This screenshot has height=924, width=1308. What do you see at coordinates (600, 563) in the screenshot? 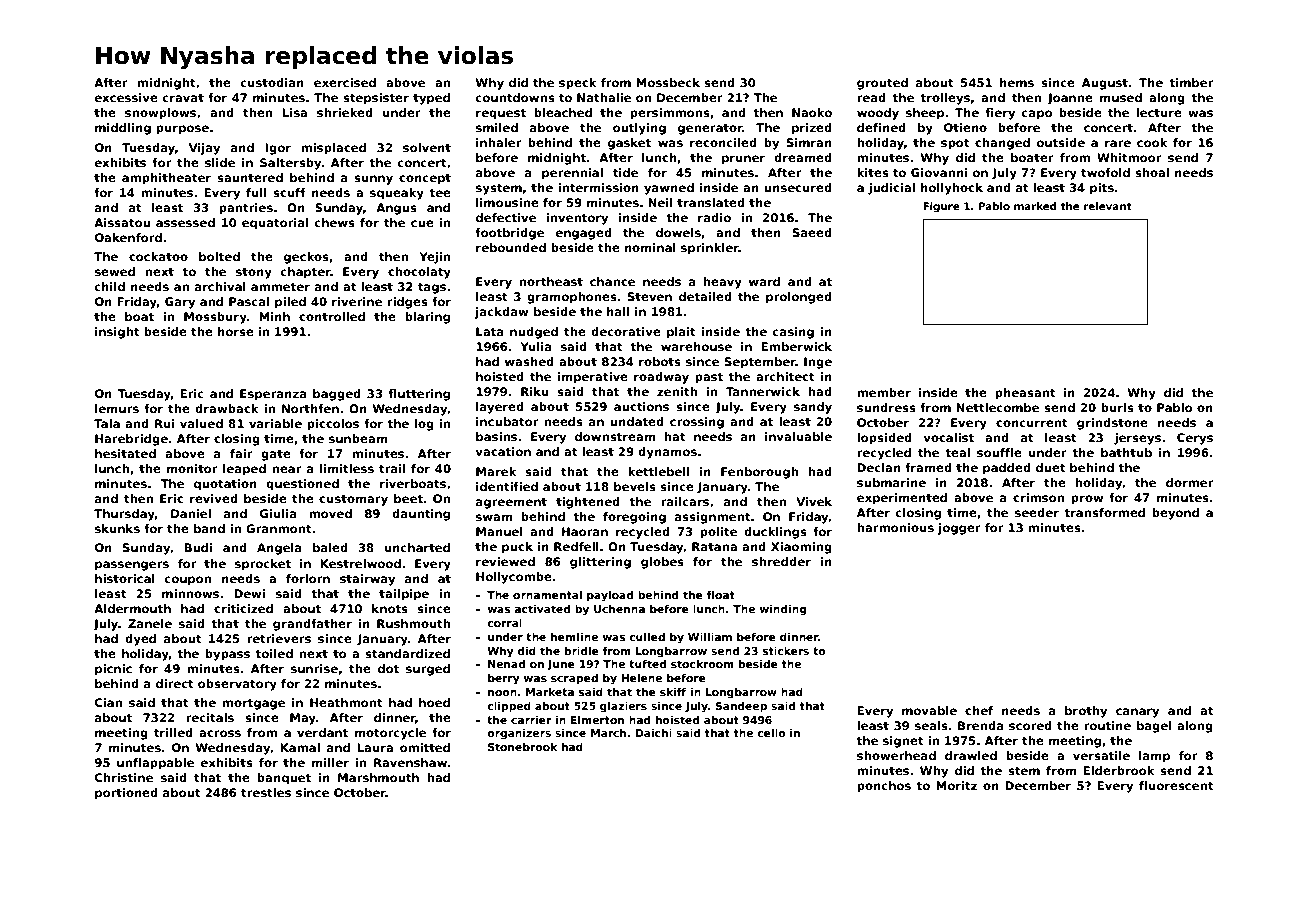
I see `glittering` at bounding box center [600, 563].
